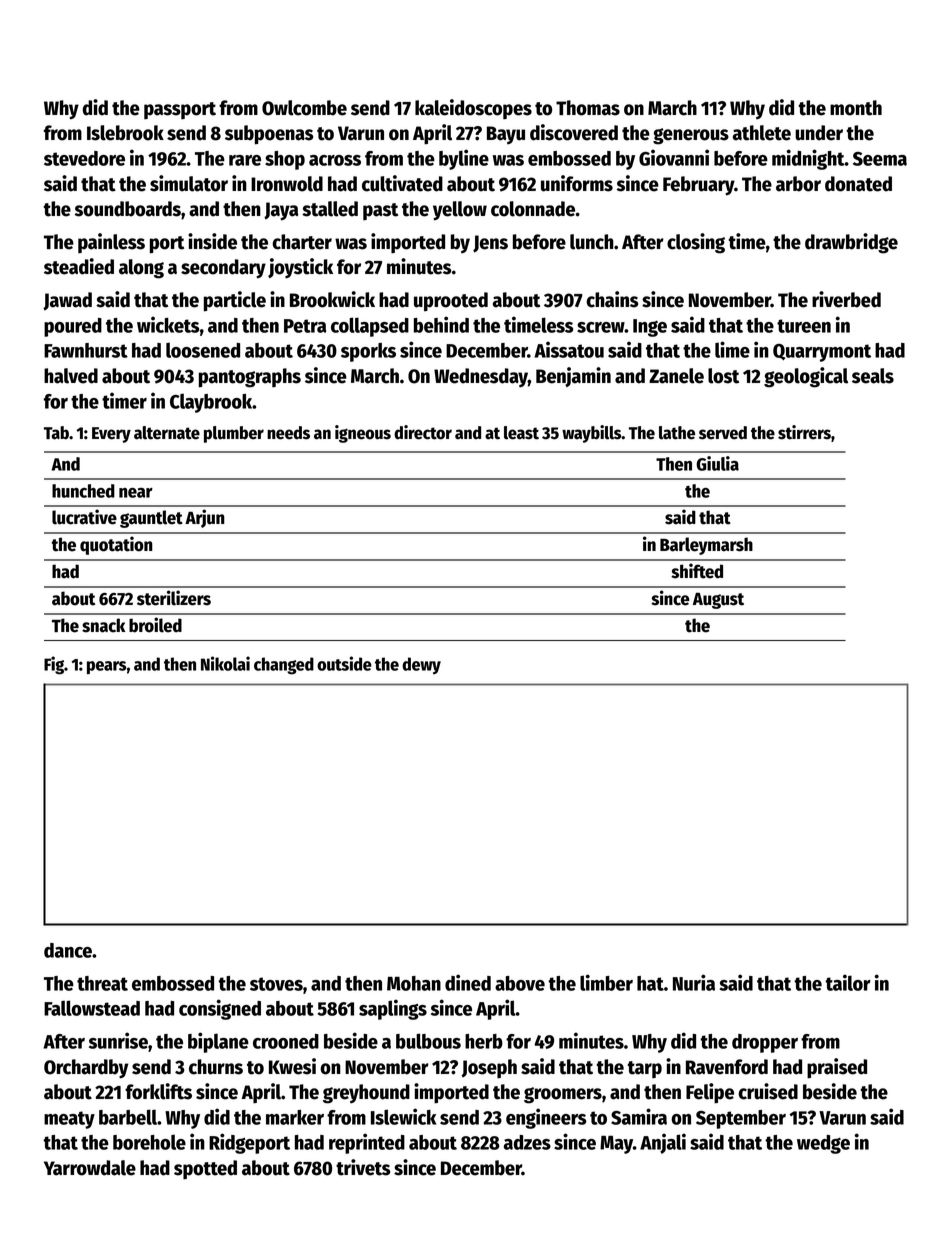 This image has height=1233, width=952. Describe the element at coordinates (276, 984) in the image. I see `stoves` at that location.
